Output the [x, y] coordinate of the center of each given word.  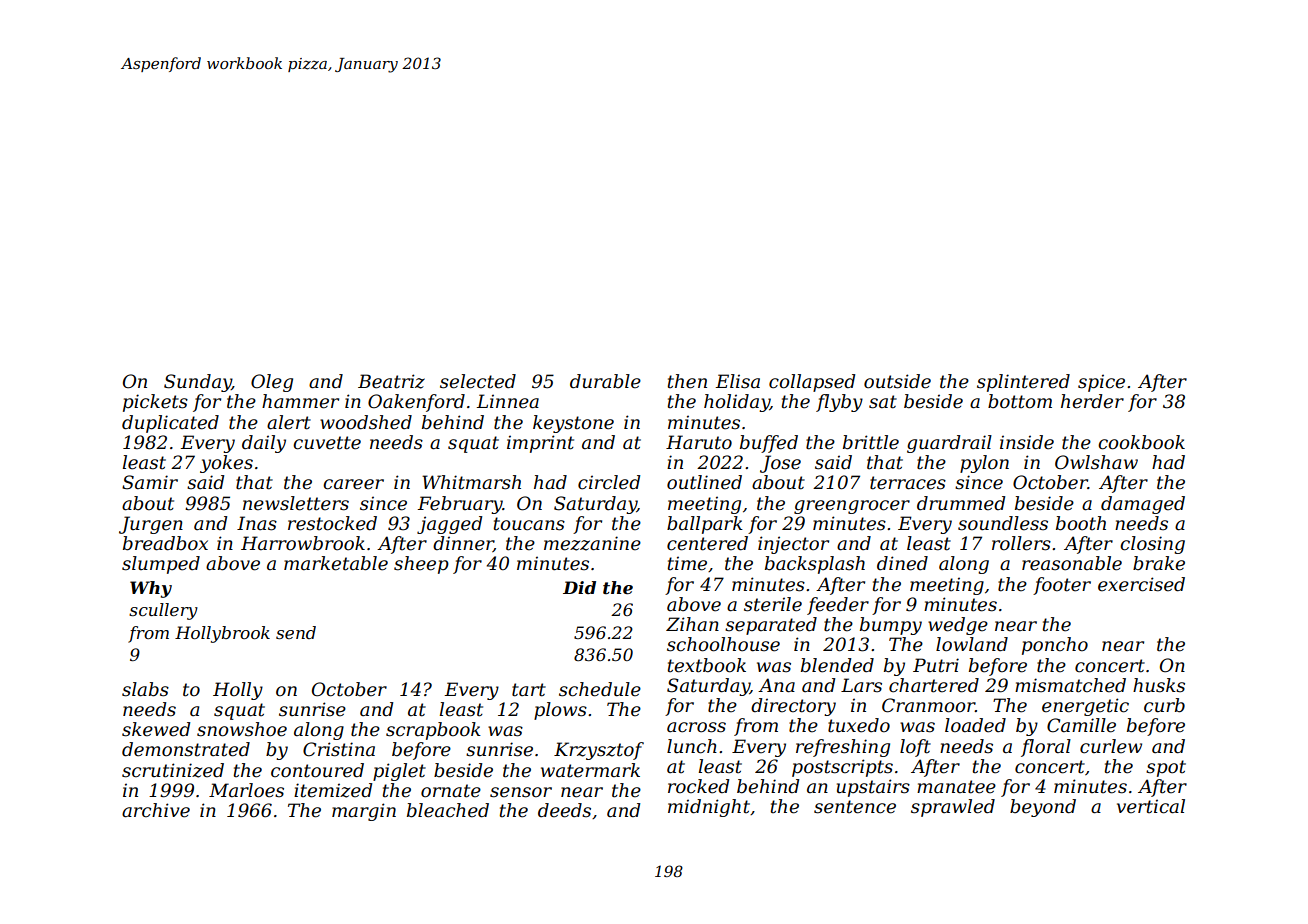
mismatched [1070, 685]
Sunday [198, 383]
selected [478, 381]
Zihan [692, 624]
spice [1101, 383]
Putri [936, 665]
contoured [317, 770]
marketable [336, 563]
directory [793, 707]
